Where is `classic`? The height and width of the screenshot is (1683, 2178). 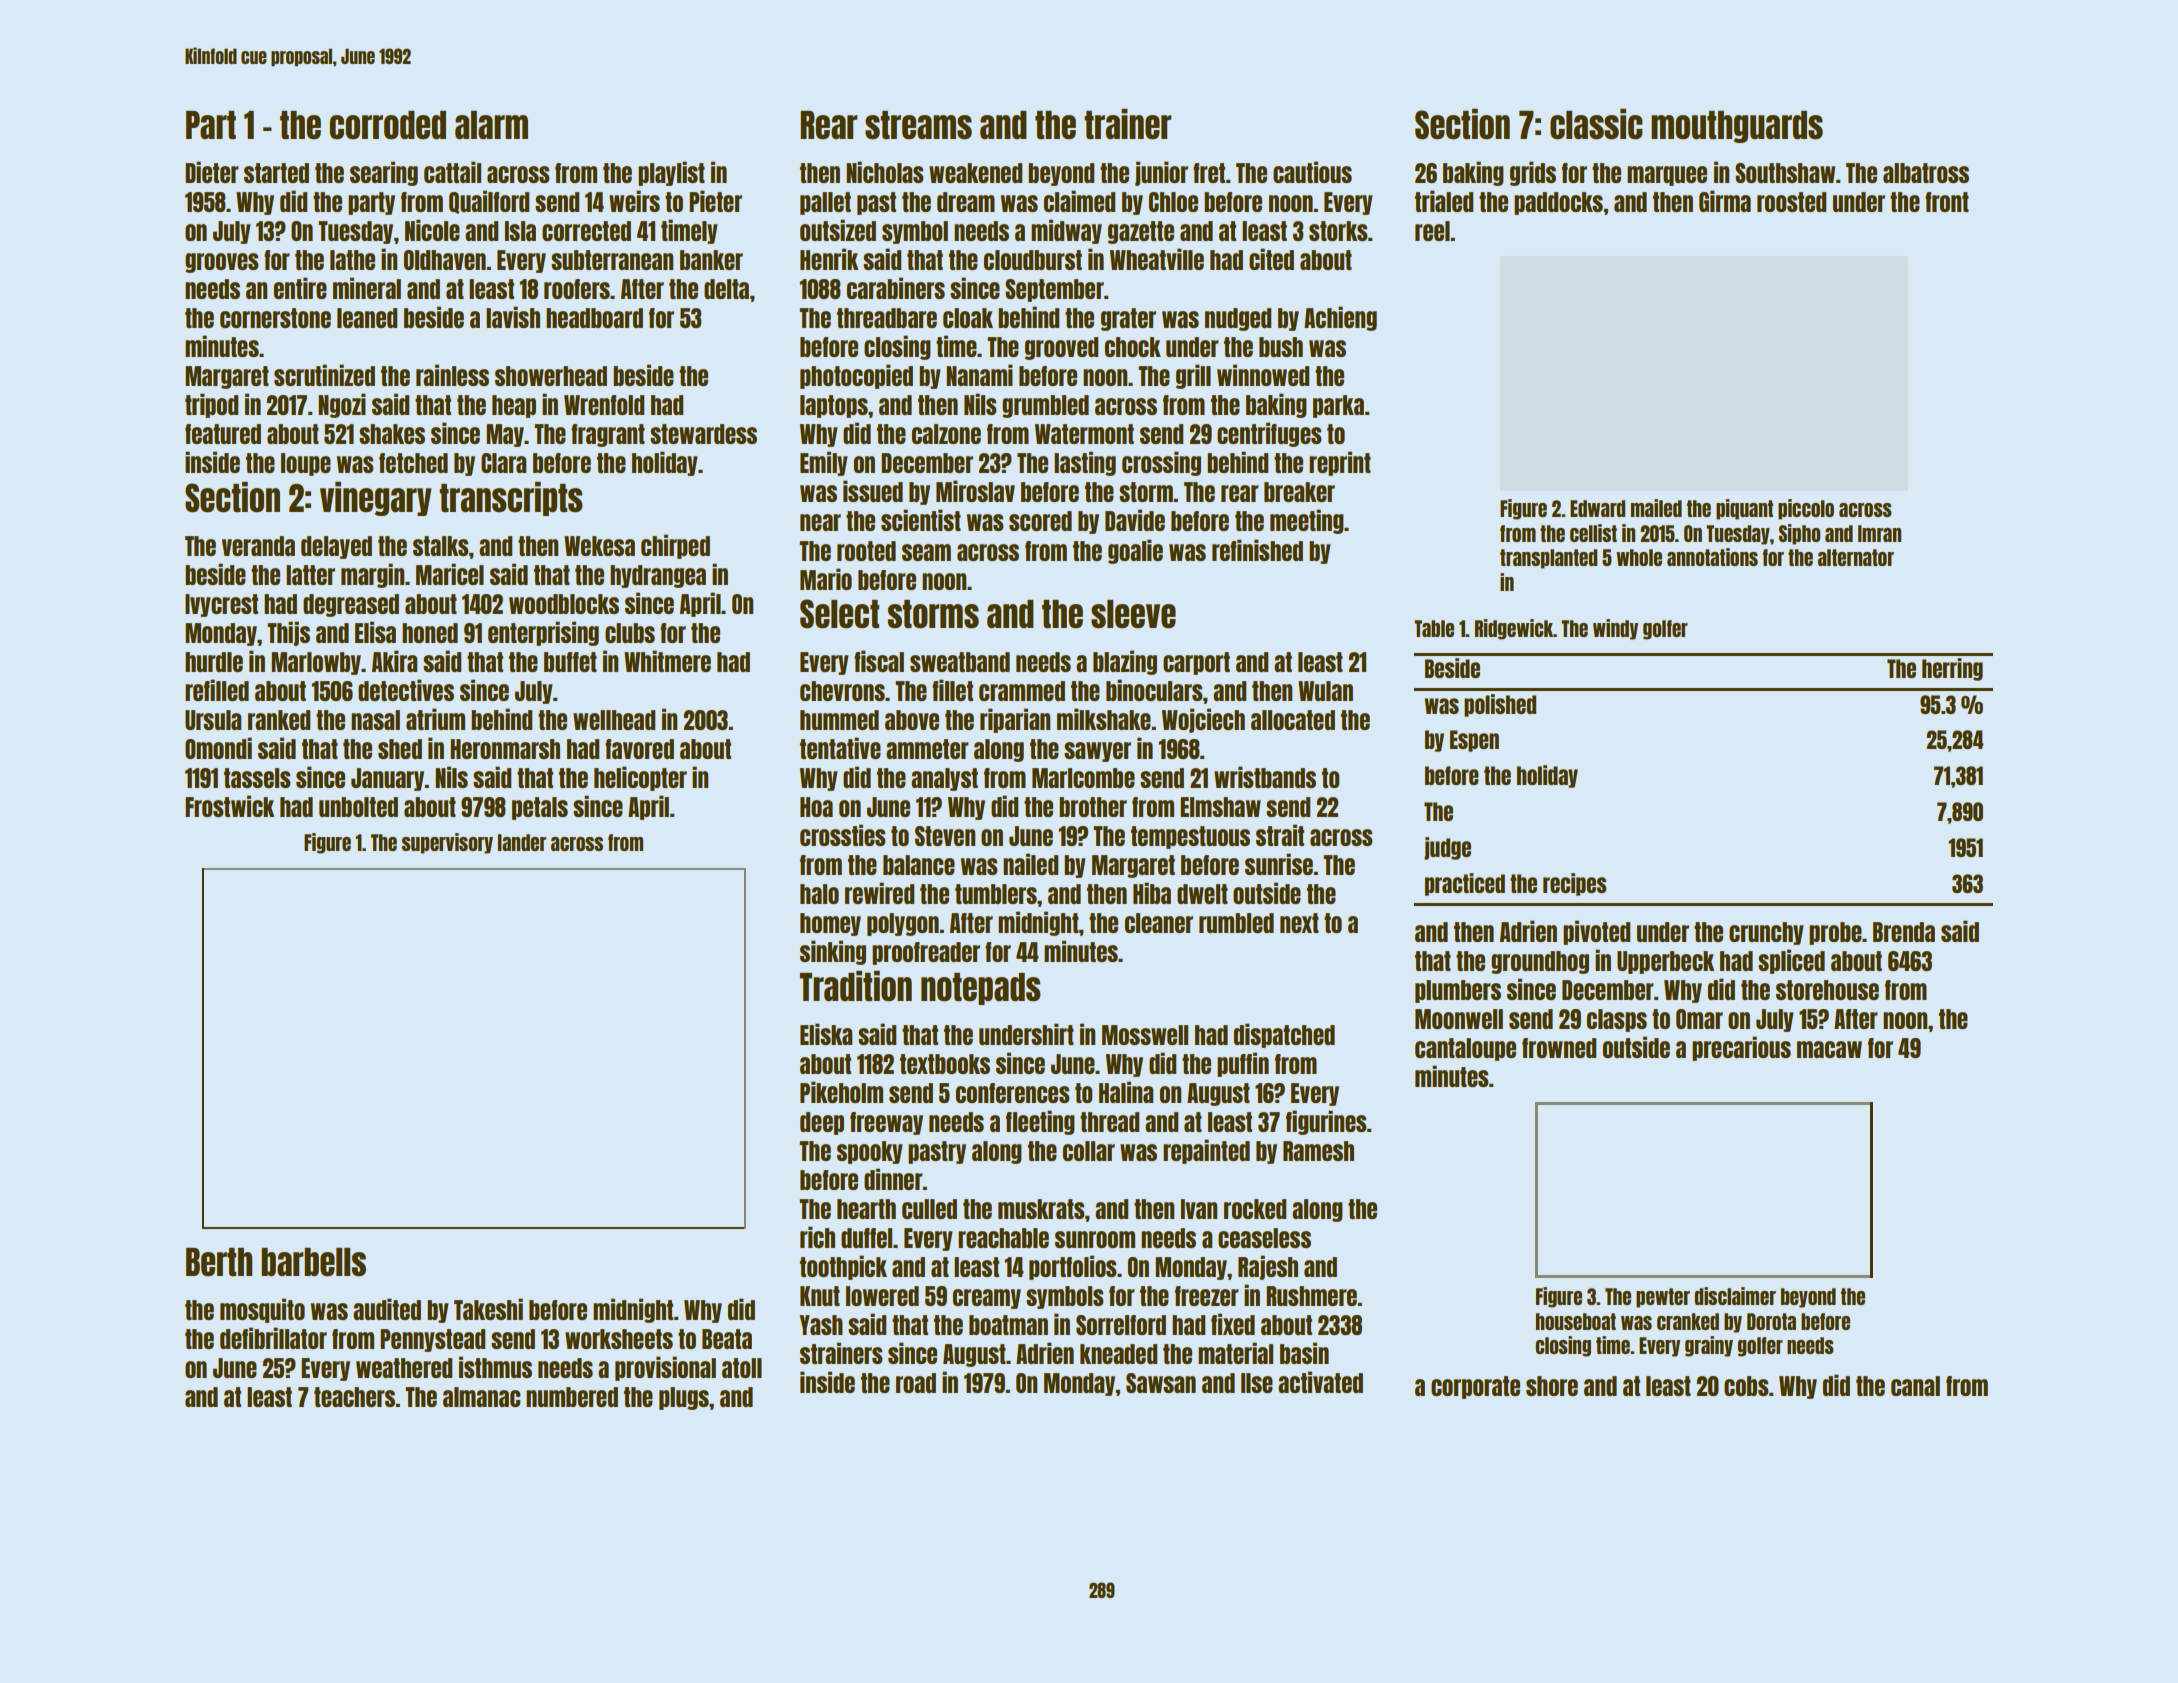 classic is located at coordinates (1596, 124).
